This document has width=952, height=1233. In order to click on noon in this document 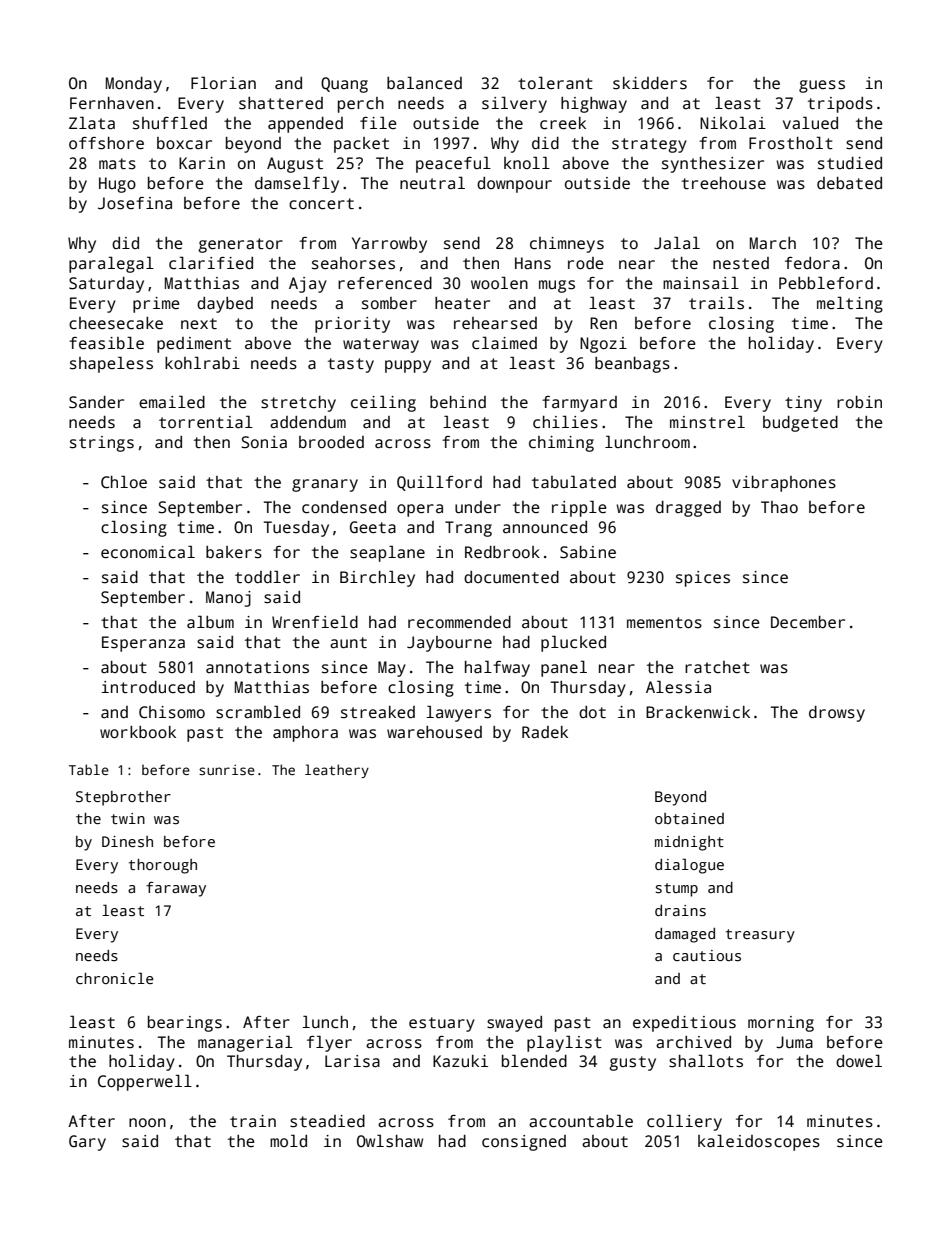, I will do `click(147, 1122)`.
